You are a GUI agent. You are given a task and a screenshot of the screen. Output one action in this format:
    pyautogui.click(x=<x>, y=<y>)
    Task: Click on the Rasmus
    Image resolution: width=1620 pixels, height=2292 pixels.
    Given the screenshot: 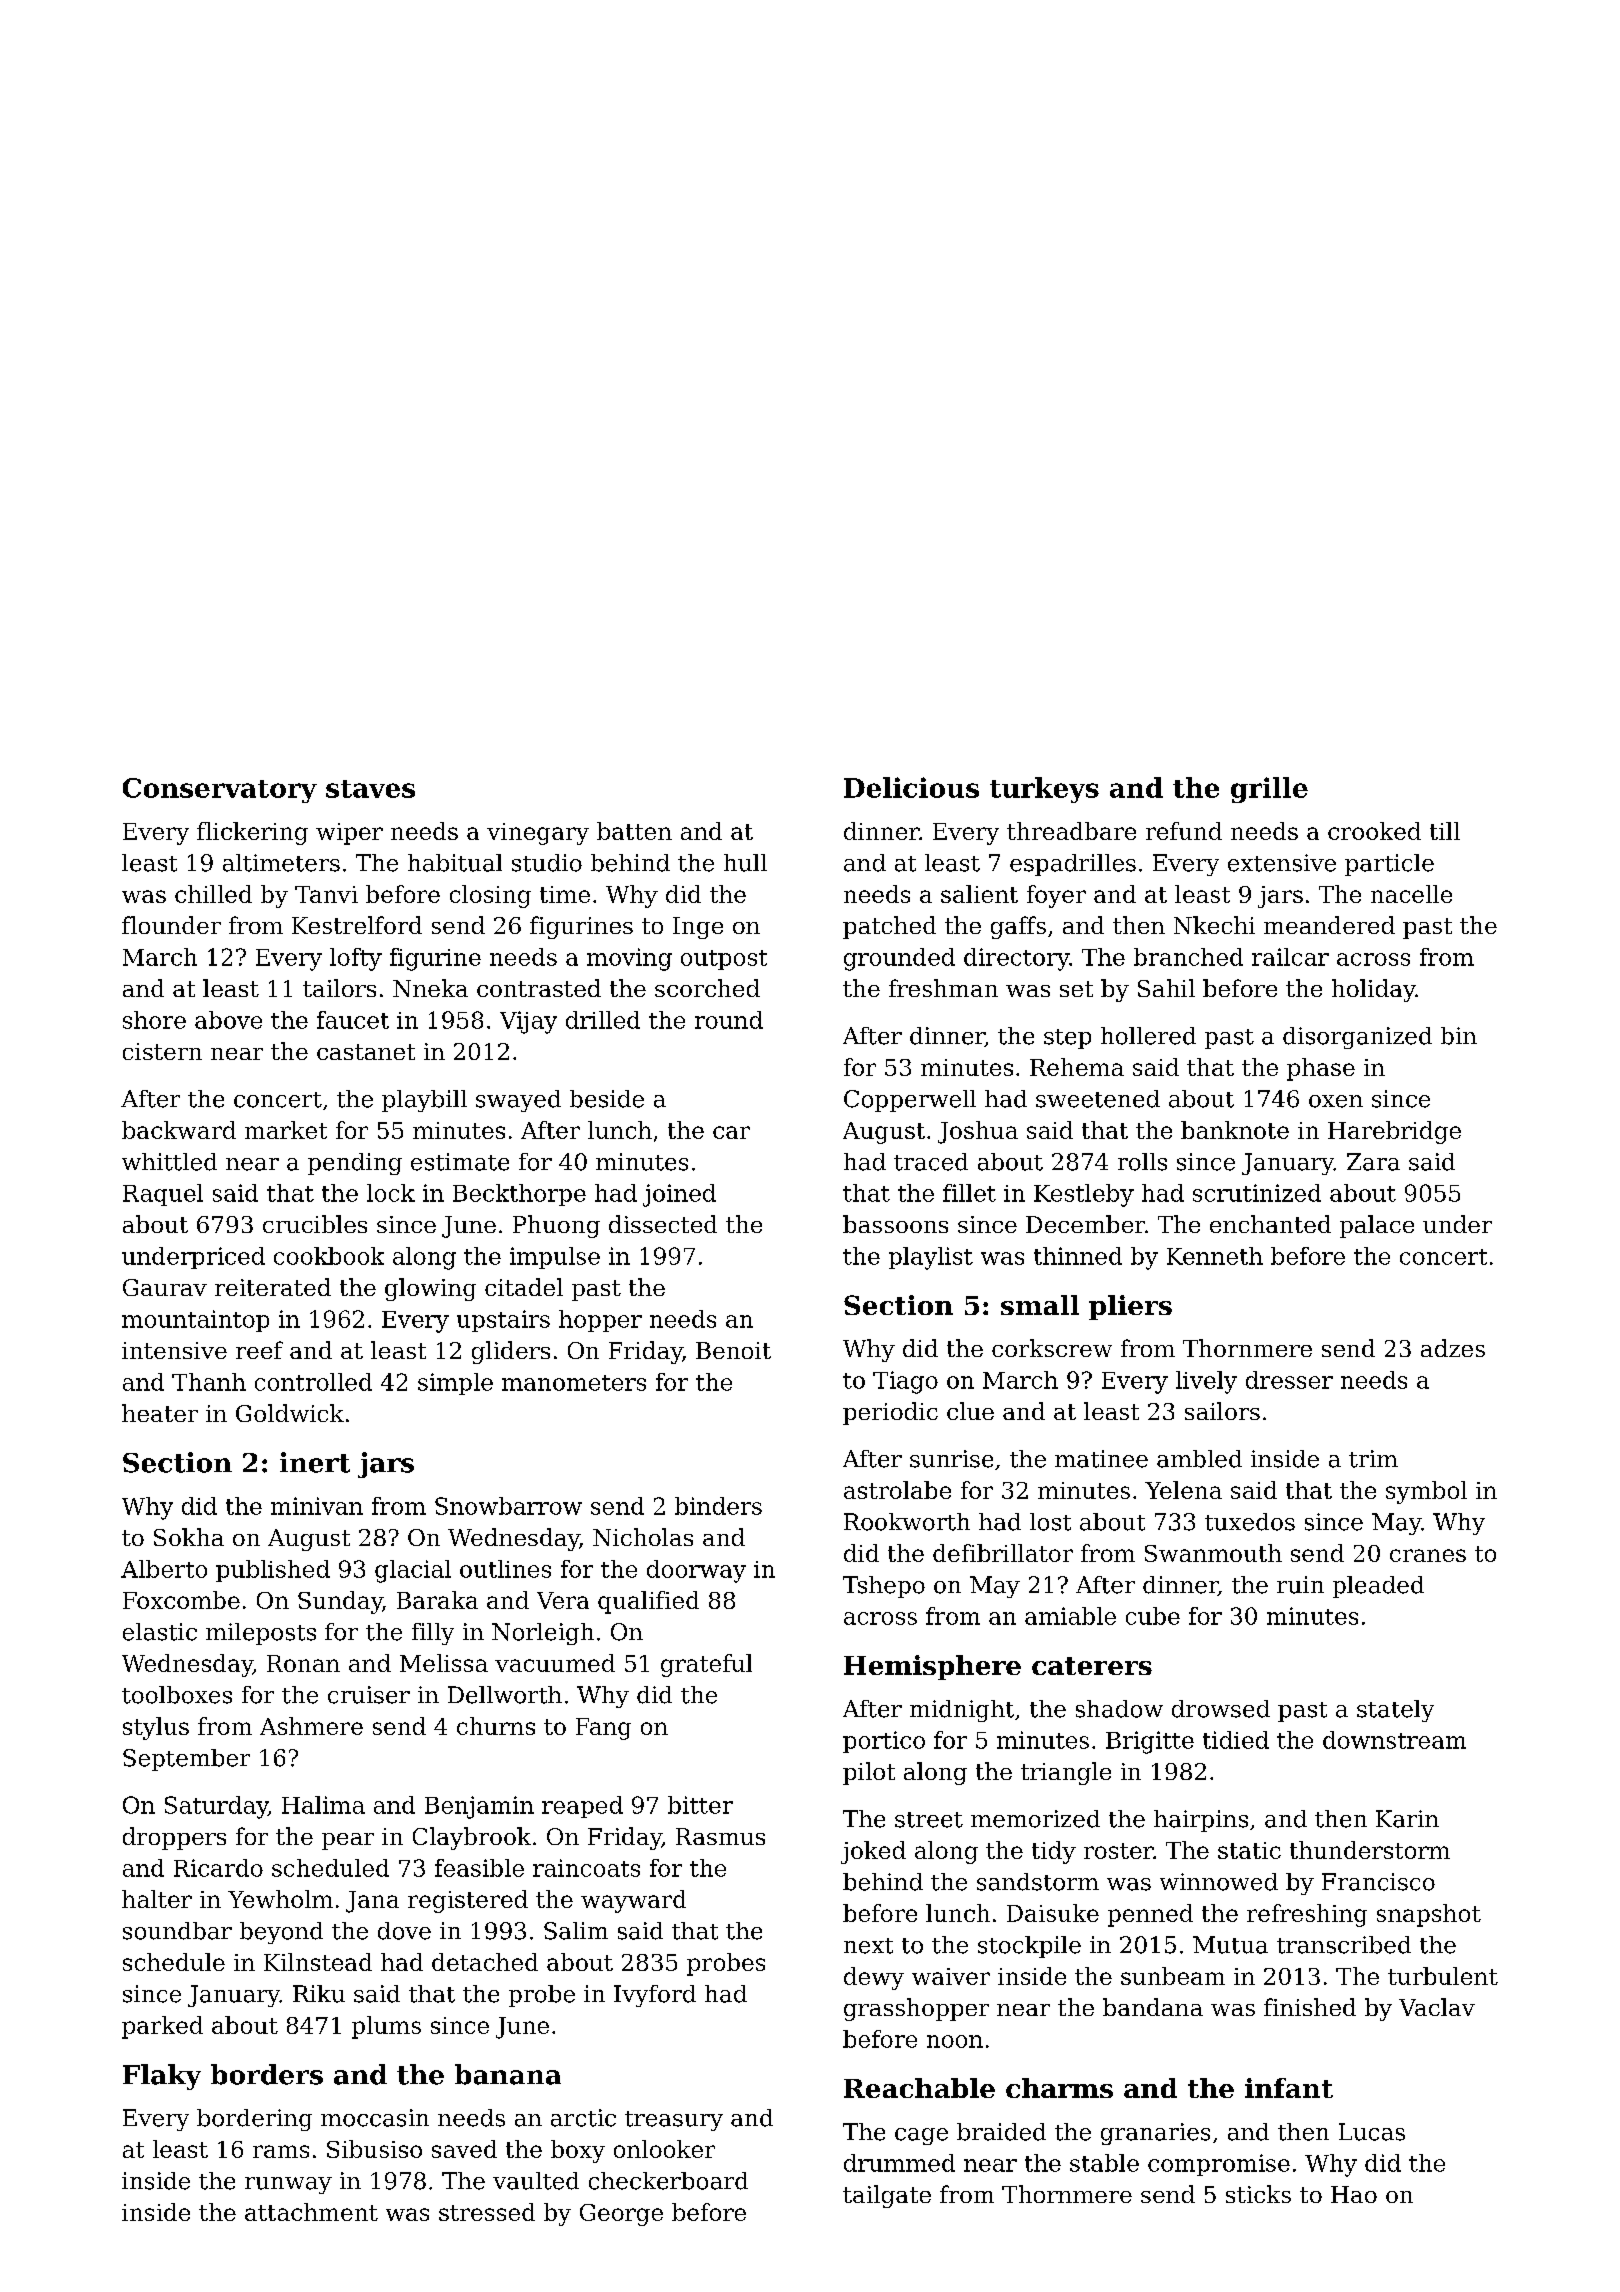 What is the action you would take?
    pyautogui.click(x=720, y=1836)
